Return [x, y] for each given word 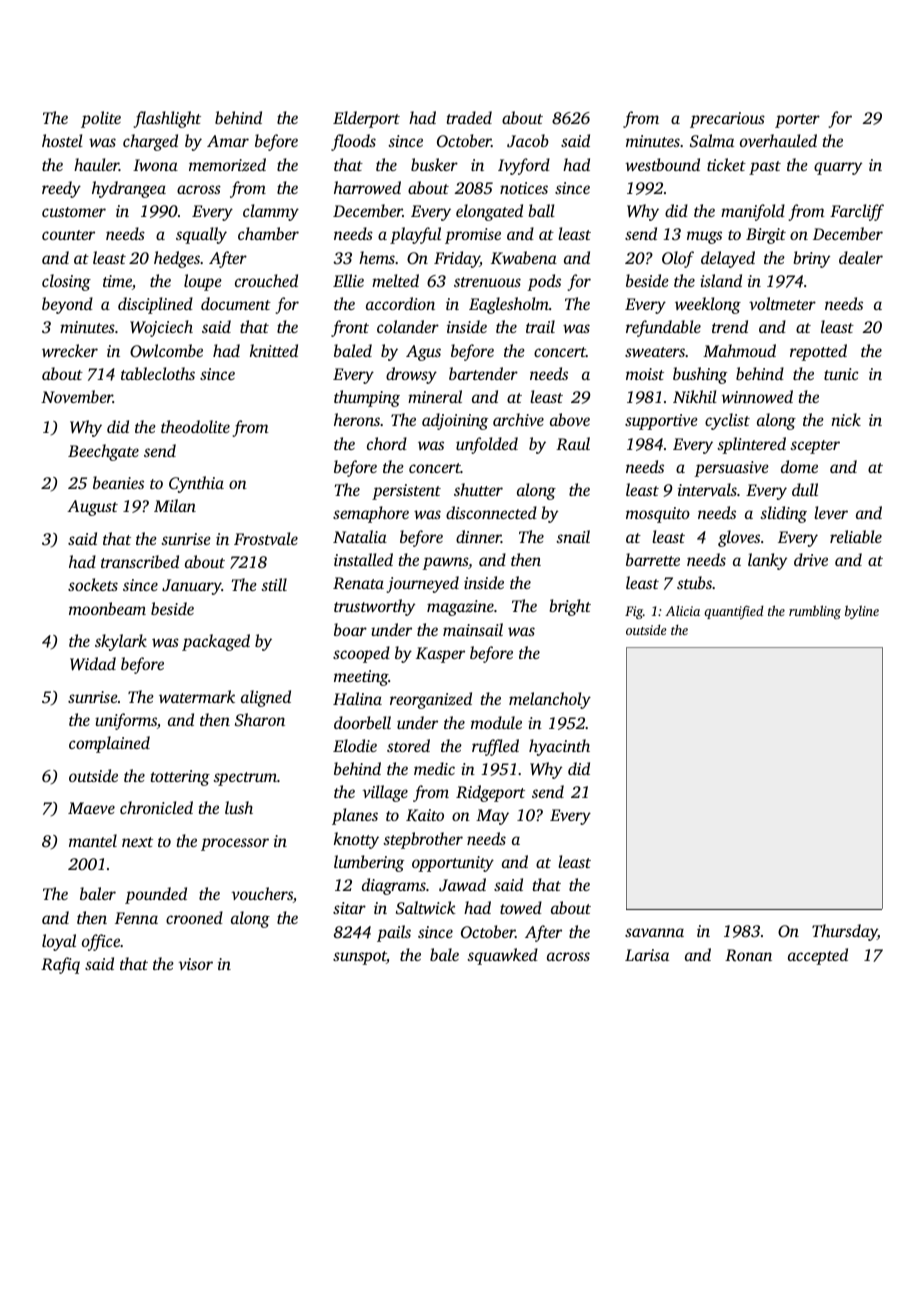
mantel [93, 840]
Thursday [845, 932]
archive [518, 419]
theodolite [195, 426]
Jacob [528, 141]
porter [797, 121]
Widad [93, 664]
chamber [268, 233]
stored [408, 745]
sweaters [655, 352]
